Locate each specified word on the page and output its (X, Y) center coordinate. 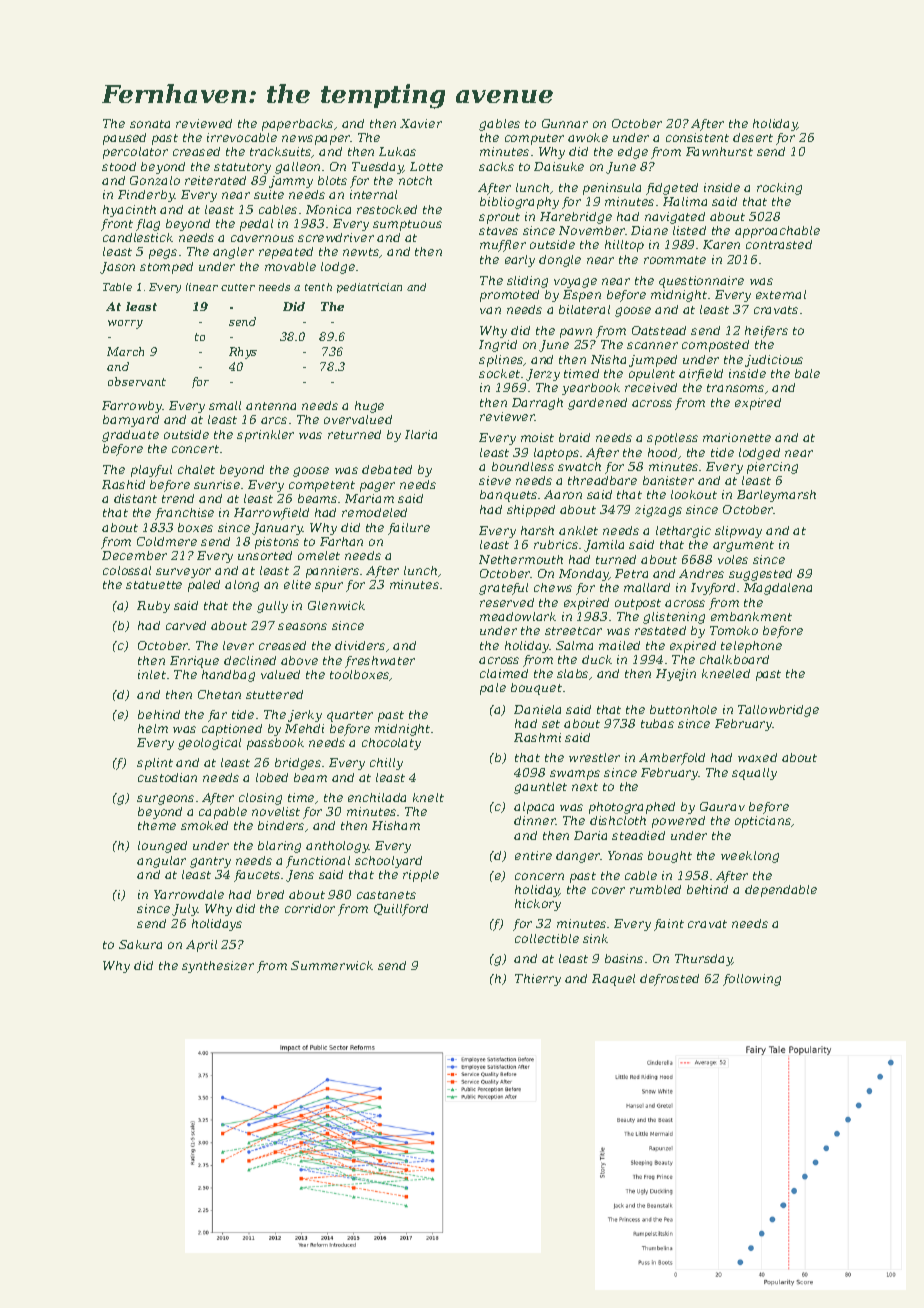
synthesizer (218, 967)
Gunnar (565, 123)
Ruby (153, 607)
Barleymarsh (776, 496)
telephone (751, 647)
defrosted (669, 980)
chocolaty (391, 744)
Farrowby (132, 407)
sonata (150, 124)
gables (499, 125)
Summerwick (332, 965)
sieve (495, 480)
